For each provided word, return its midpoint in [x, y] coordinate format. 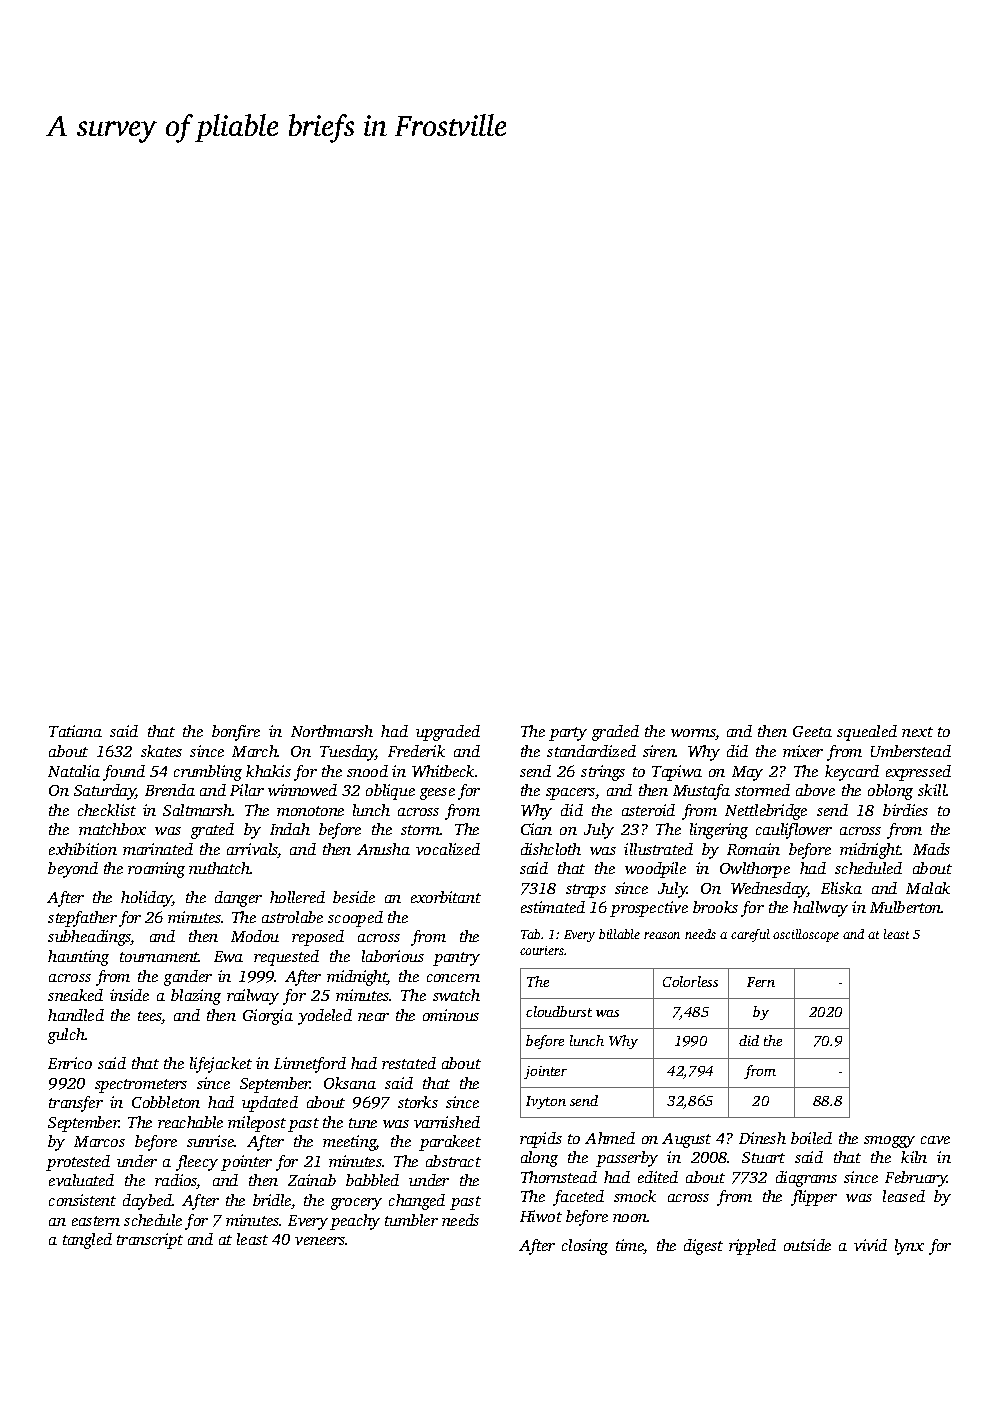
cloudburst [559, 1011]
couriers [542, 950]
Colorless [690, 981]
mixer [803, 751]
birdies [905, 810]
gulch [66, 1036]
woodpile [655, 870]
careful [750, 935]
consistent [82, 1200]
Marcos [99, 1141]
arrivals [252, 850]
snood [367, 771]
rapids [541, 1140]
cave [935, 1140]
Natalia [74, 771]
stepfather [82, 919]
